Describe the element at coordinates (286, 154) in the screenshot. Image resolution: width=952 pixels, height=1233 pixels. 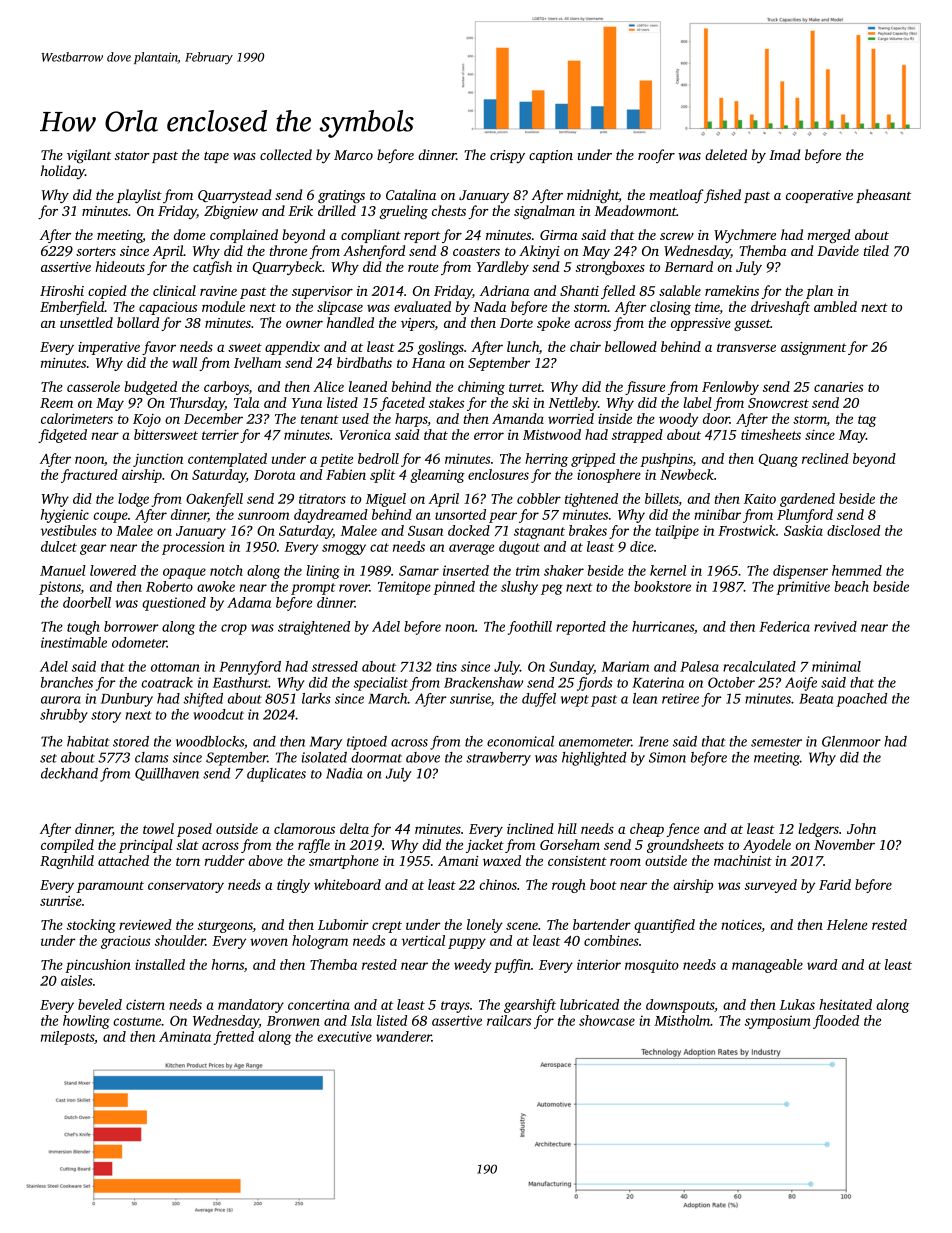
I see `collected` at that location.
